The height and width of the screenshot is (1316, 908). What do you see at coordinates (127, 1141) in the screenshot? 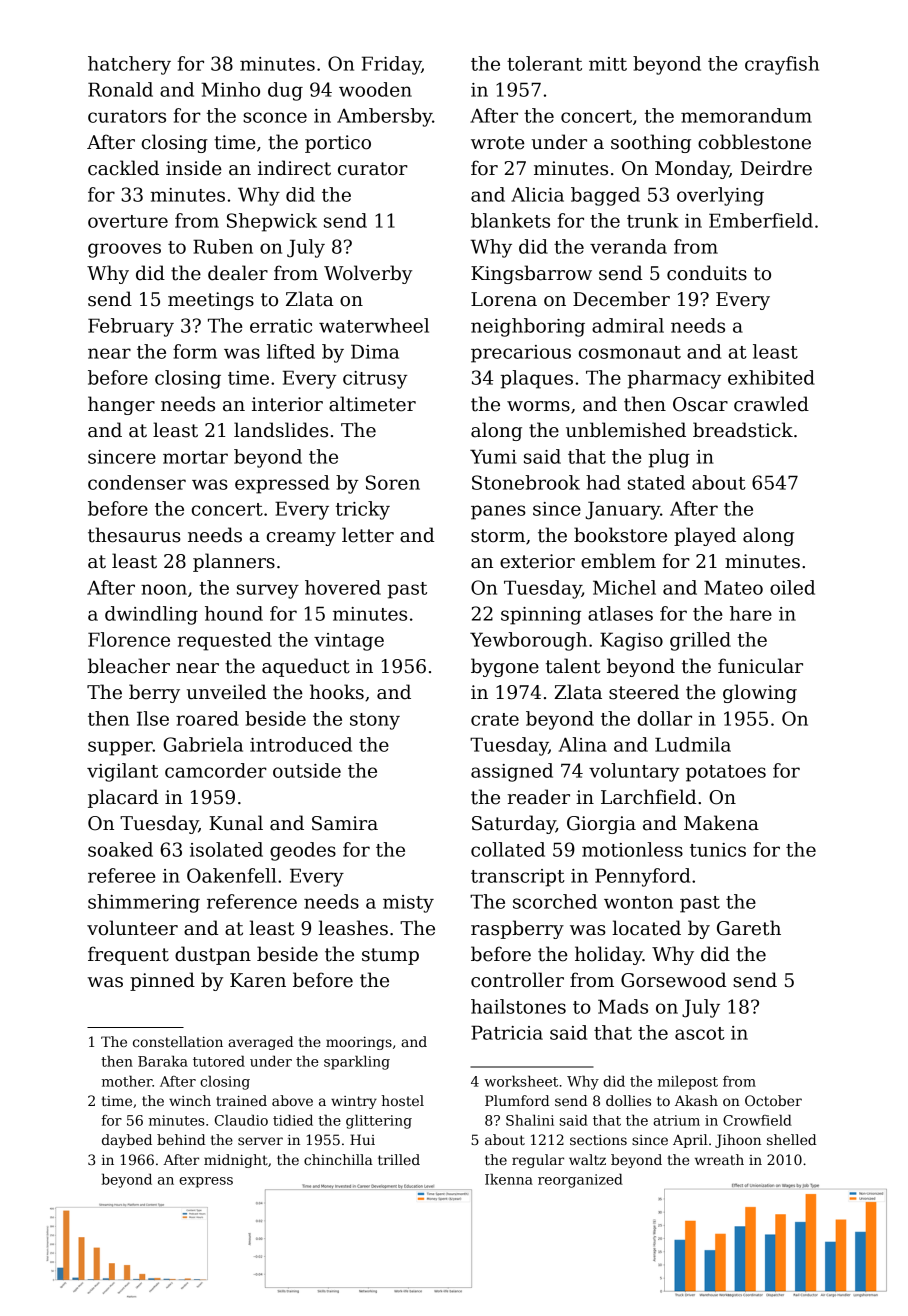
I see `daybed` at bounding box center [127, 1141].
